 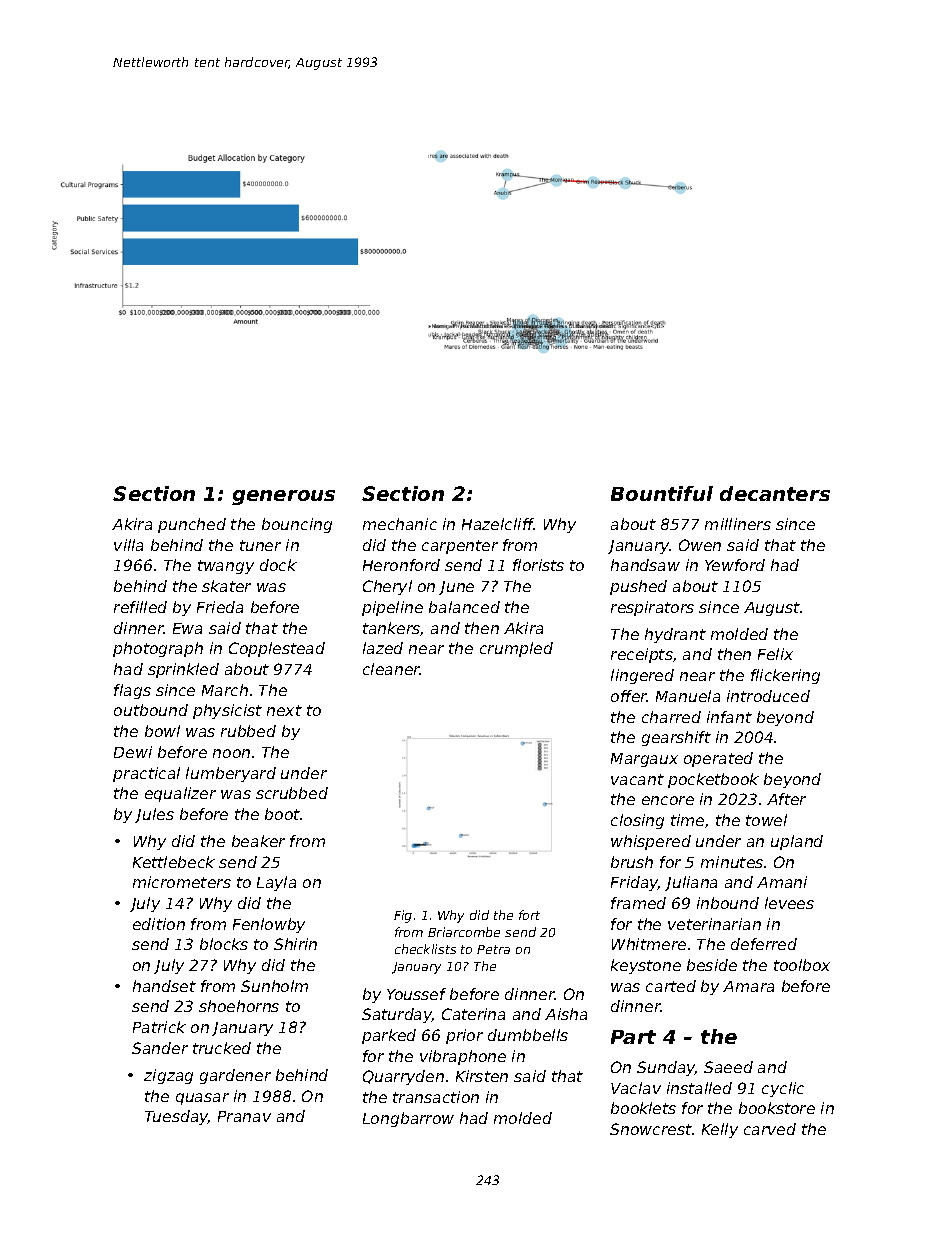 I want to click on florists, so click(x=538, y=565).
